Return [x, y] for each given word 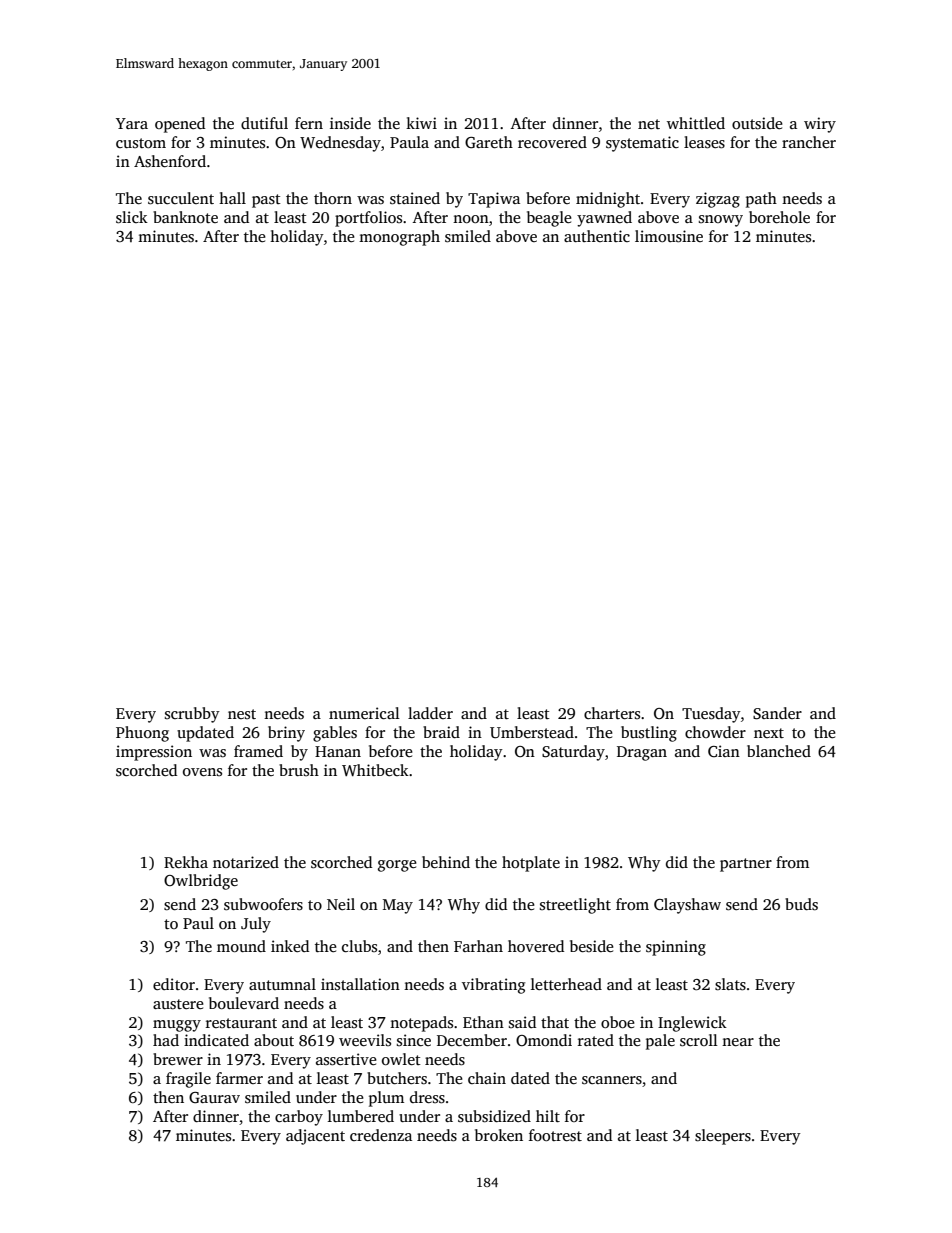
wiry [820, 125]
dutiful [264, 123]
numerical [364, 713]
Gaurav [214, 1098]
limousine [669, 236]
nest [242, 714]
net [649, 124]
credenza [381, 1135]
